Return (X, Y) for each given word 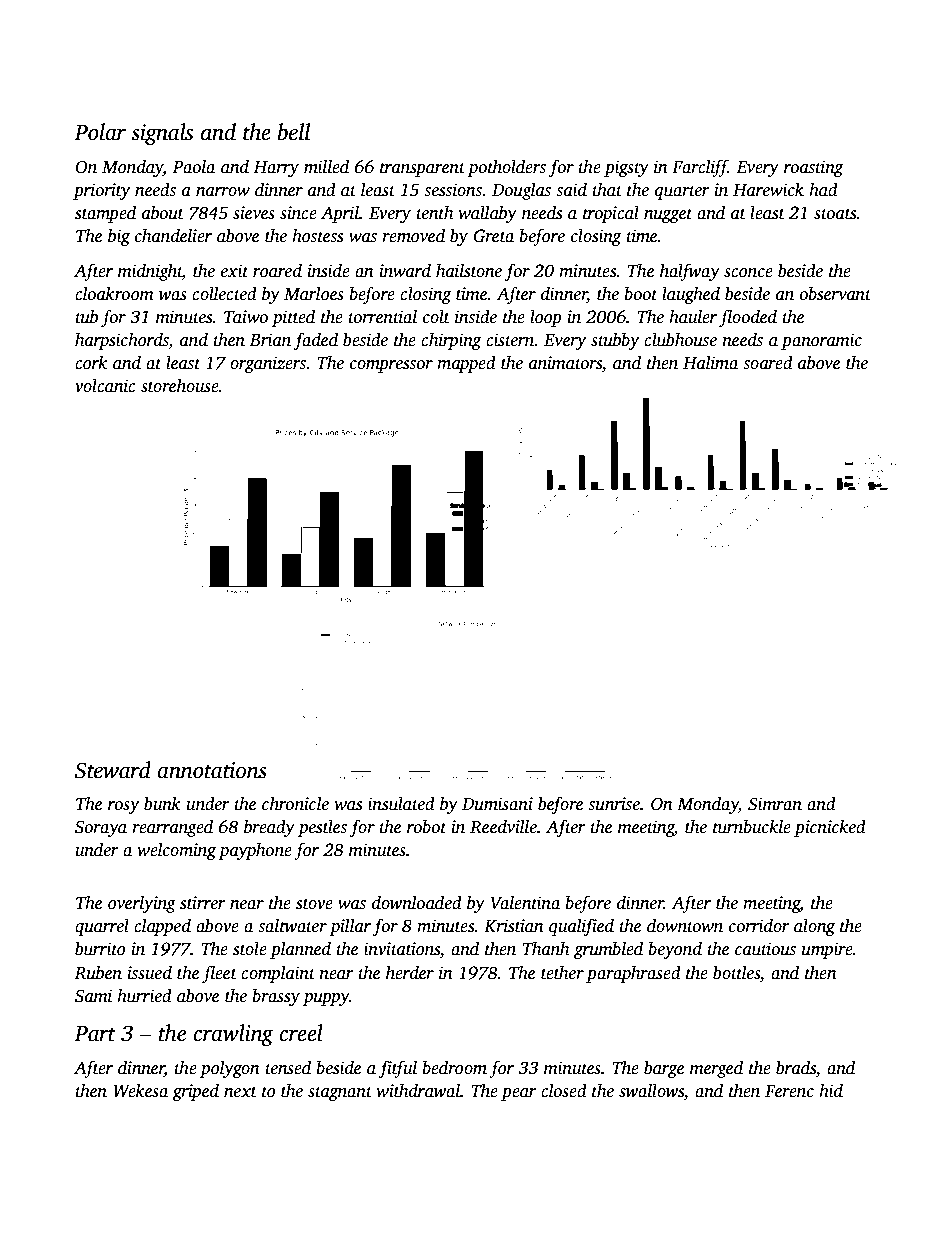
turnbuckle (752, 827)
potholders (506, 168)
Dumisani (497, 804)
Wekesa (140, 1090)
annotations (212, 770)
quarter (682, 192)
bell (294, 132)
